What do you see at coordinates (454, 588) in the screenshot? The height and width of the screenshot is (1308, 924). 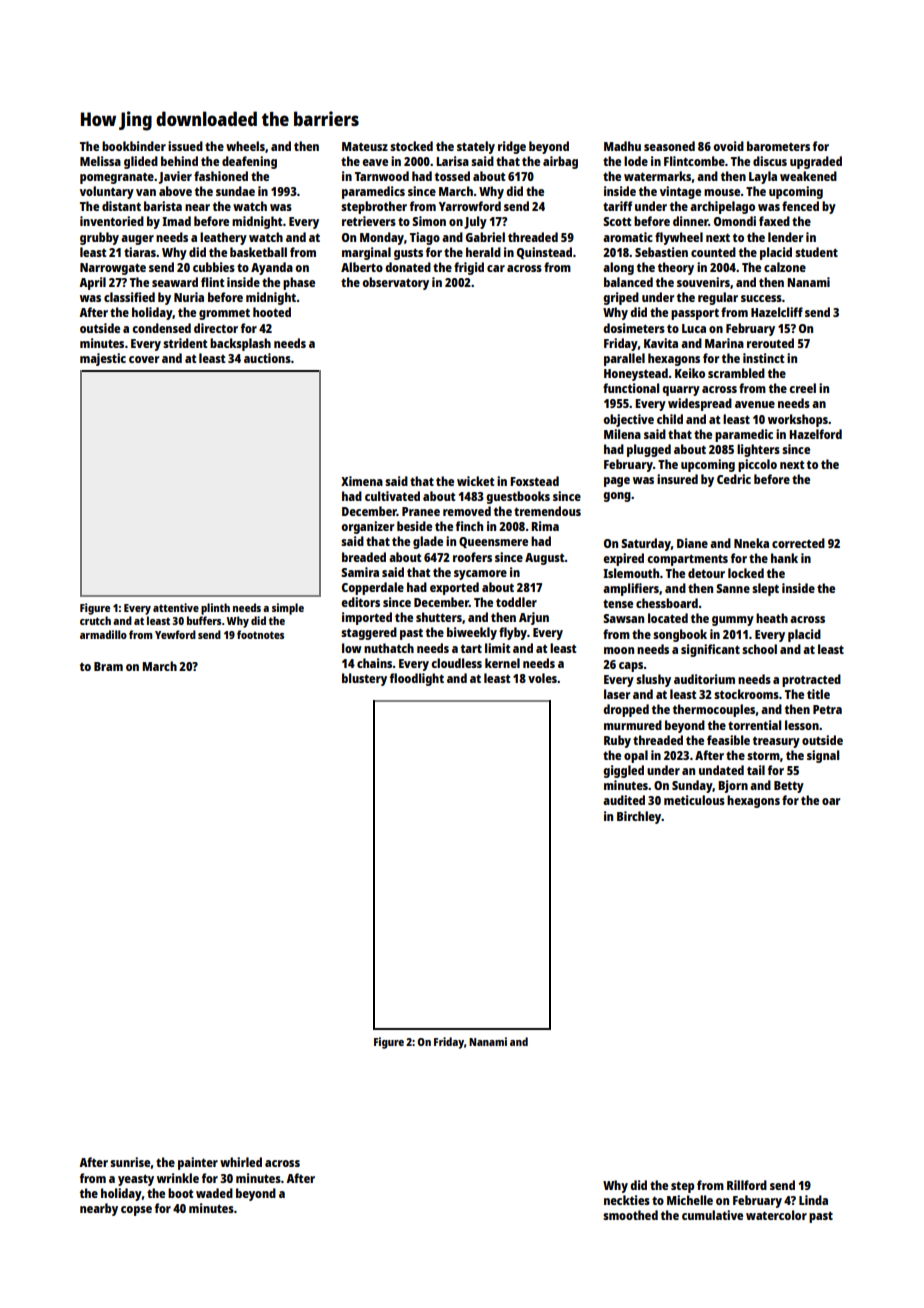 I see `exported` at bounding box center [454, 588].
